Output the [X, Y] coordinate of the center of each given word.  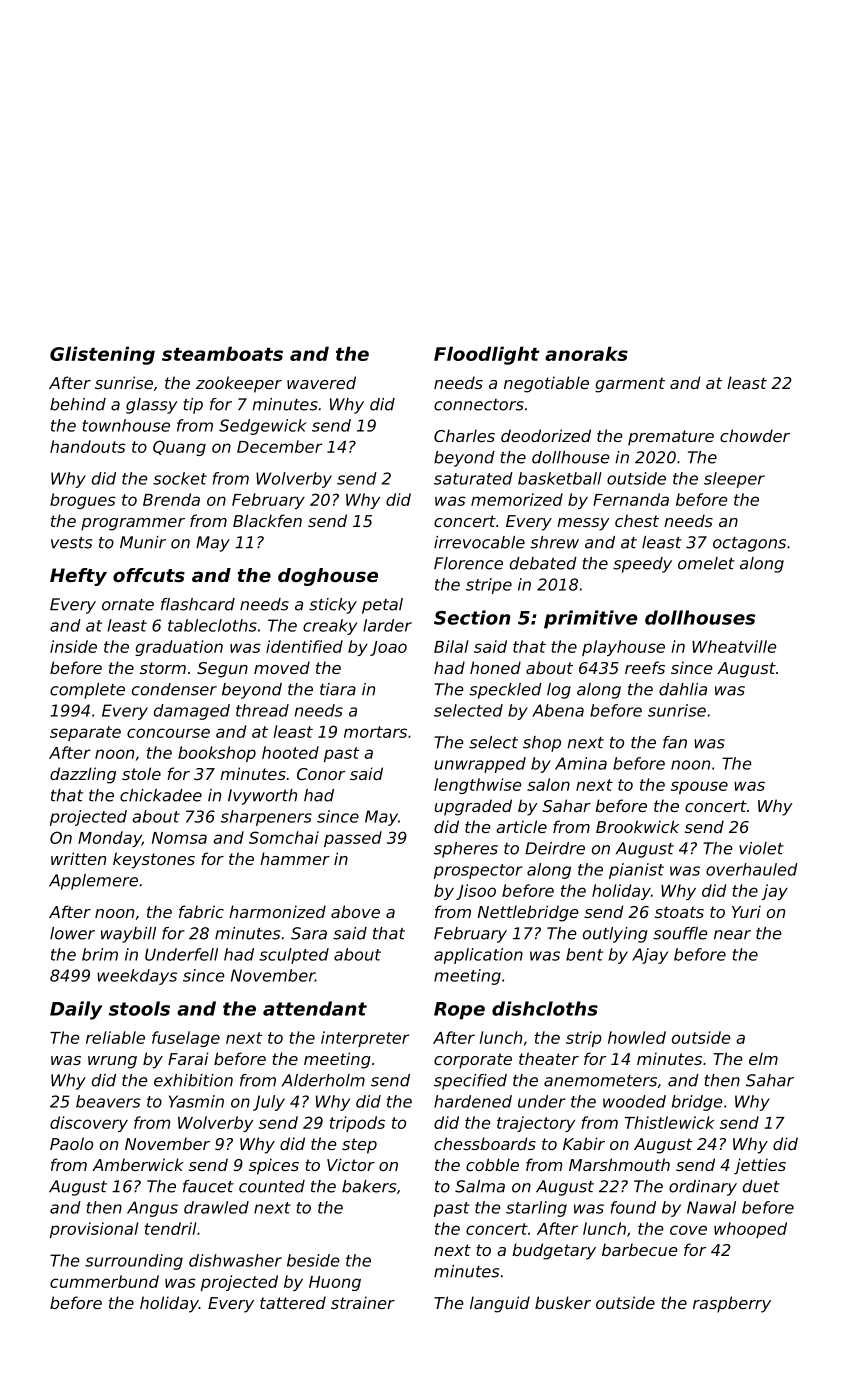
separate [85, 733]
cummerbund [104, 1281]
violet [761, 848]
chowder [755, 435]
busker [563, 1302]
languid [500, 1304]
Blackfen [267, 520]
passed [353, 839]
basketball [560, 478]
